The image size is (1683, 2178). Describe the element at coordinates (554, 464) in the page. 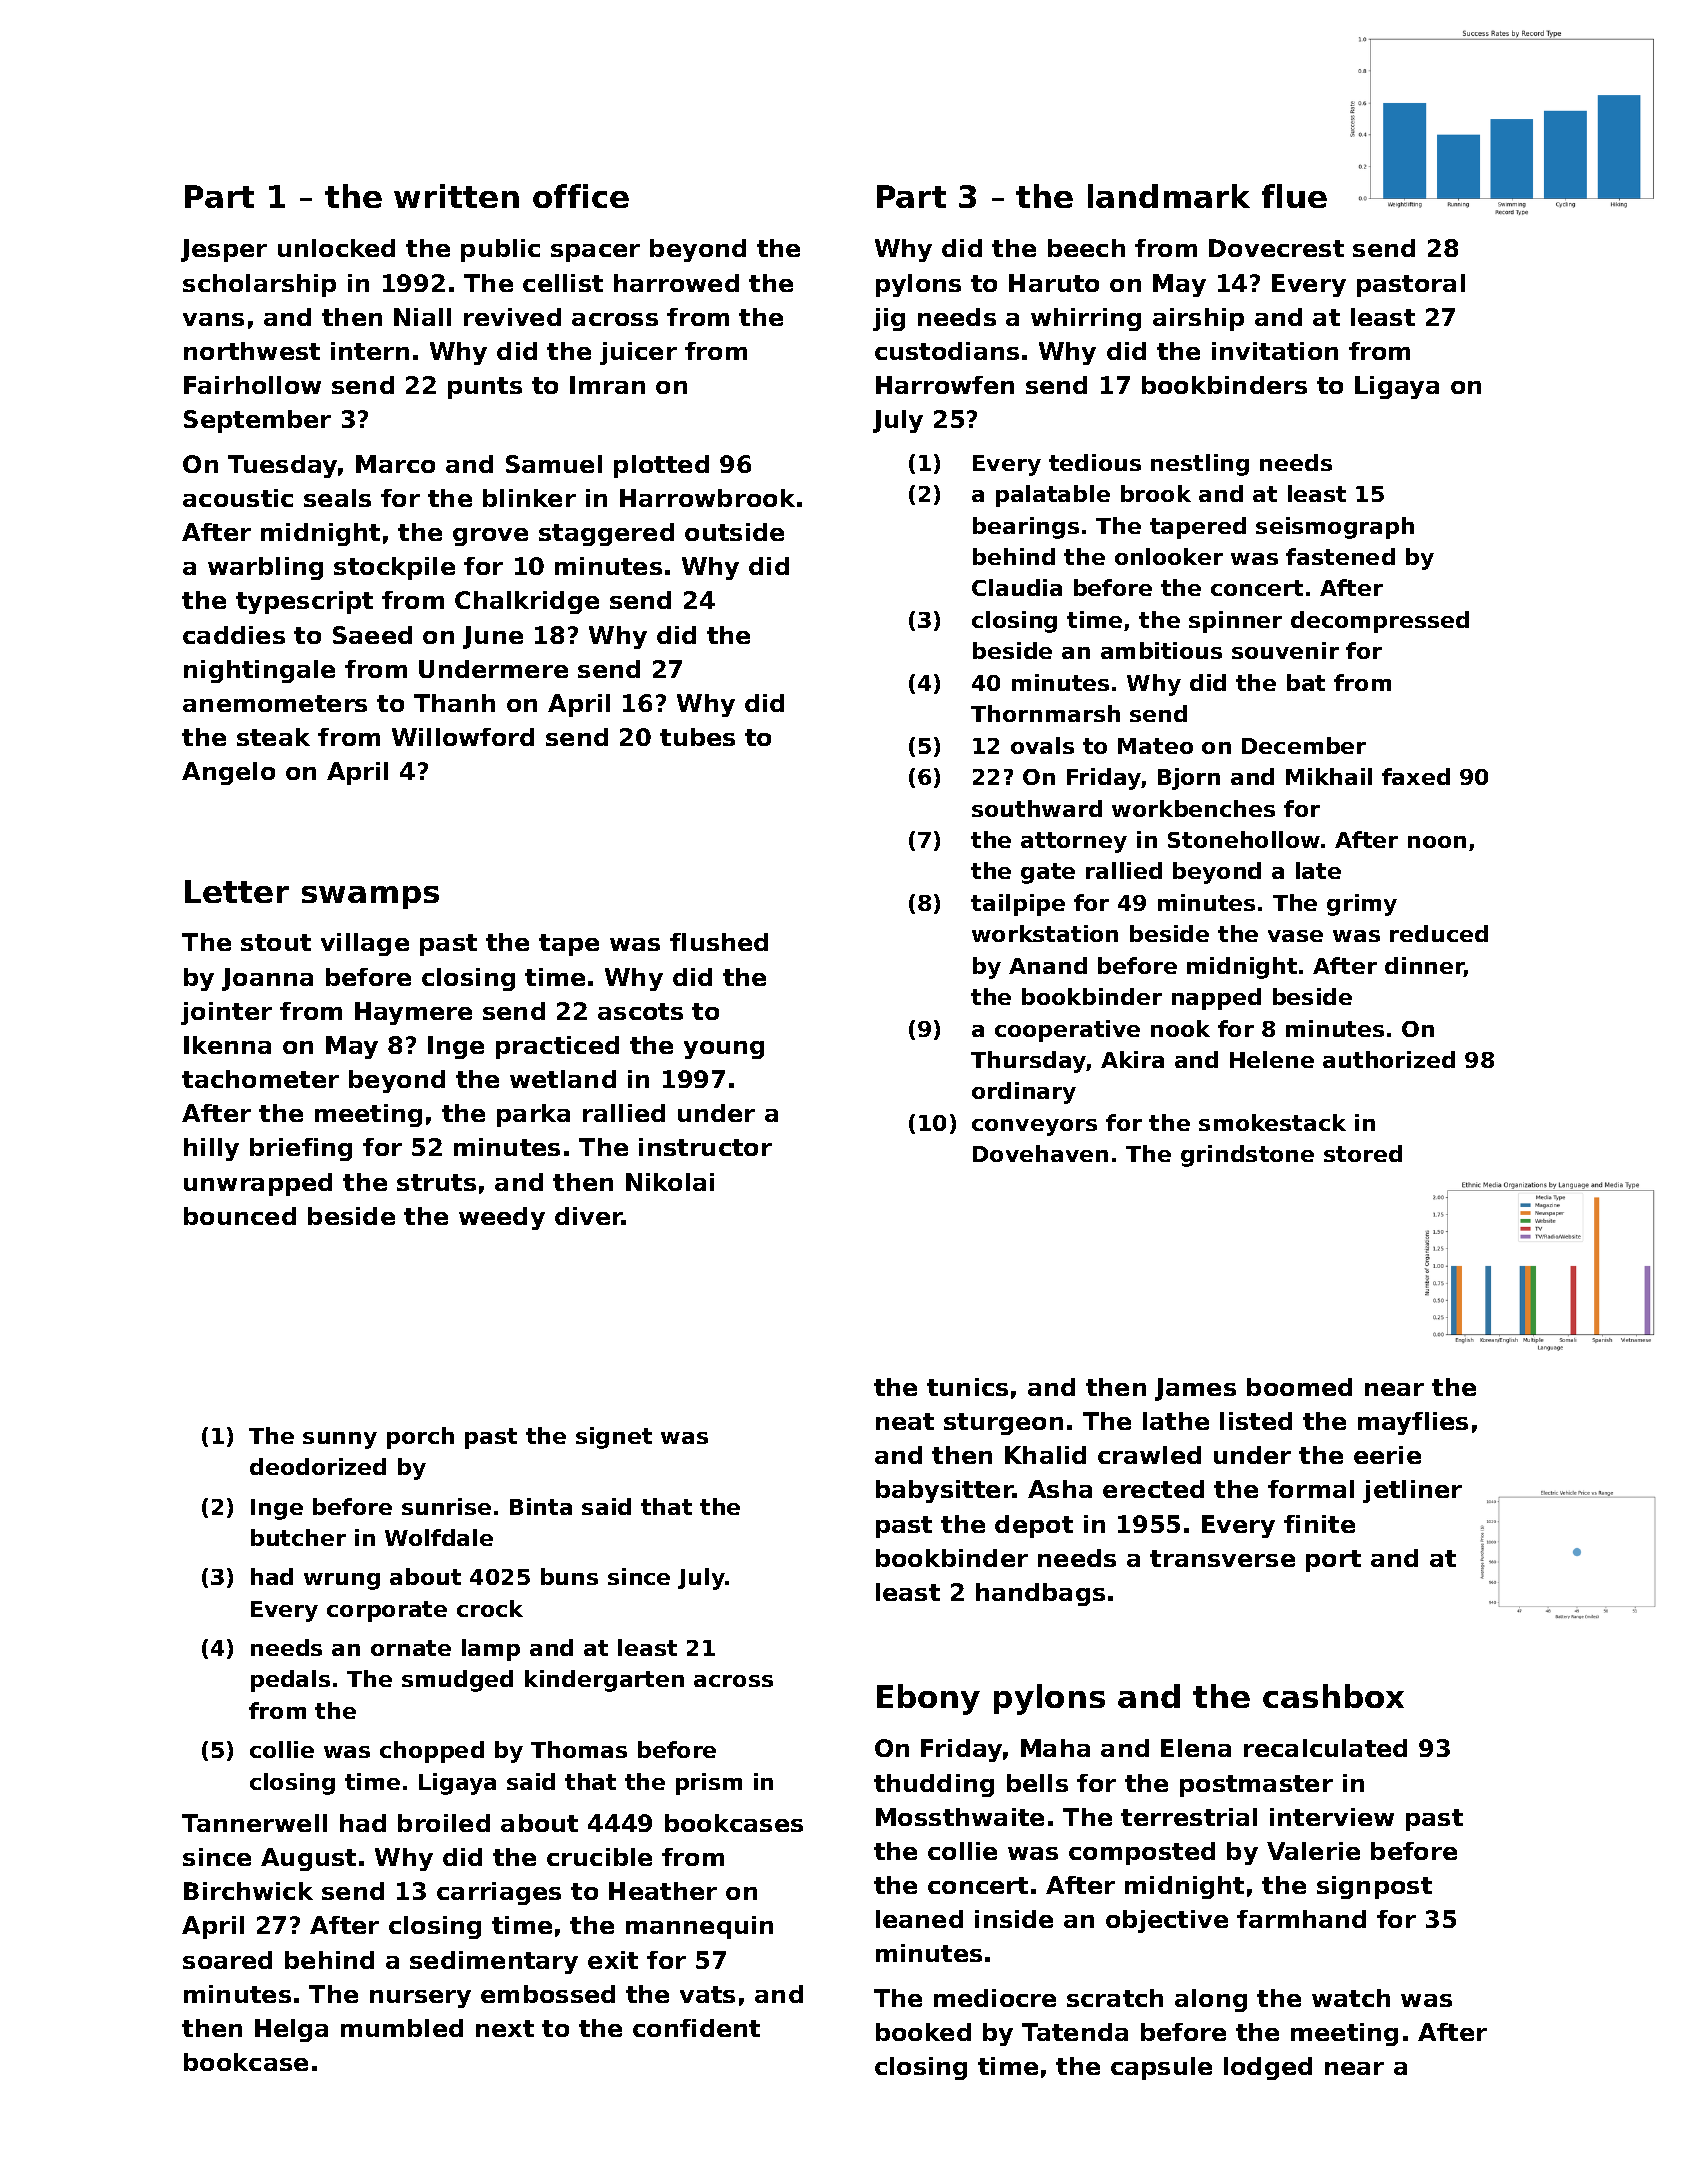

I see `Samuel` at that location.
